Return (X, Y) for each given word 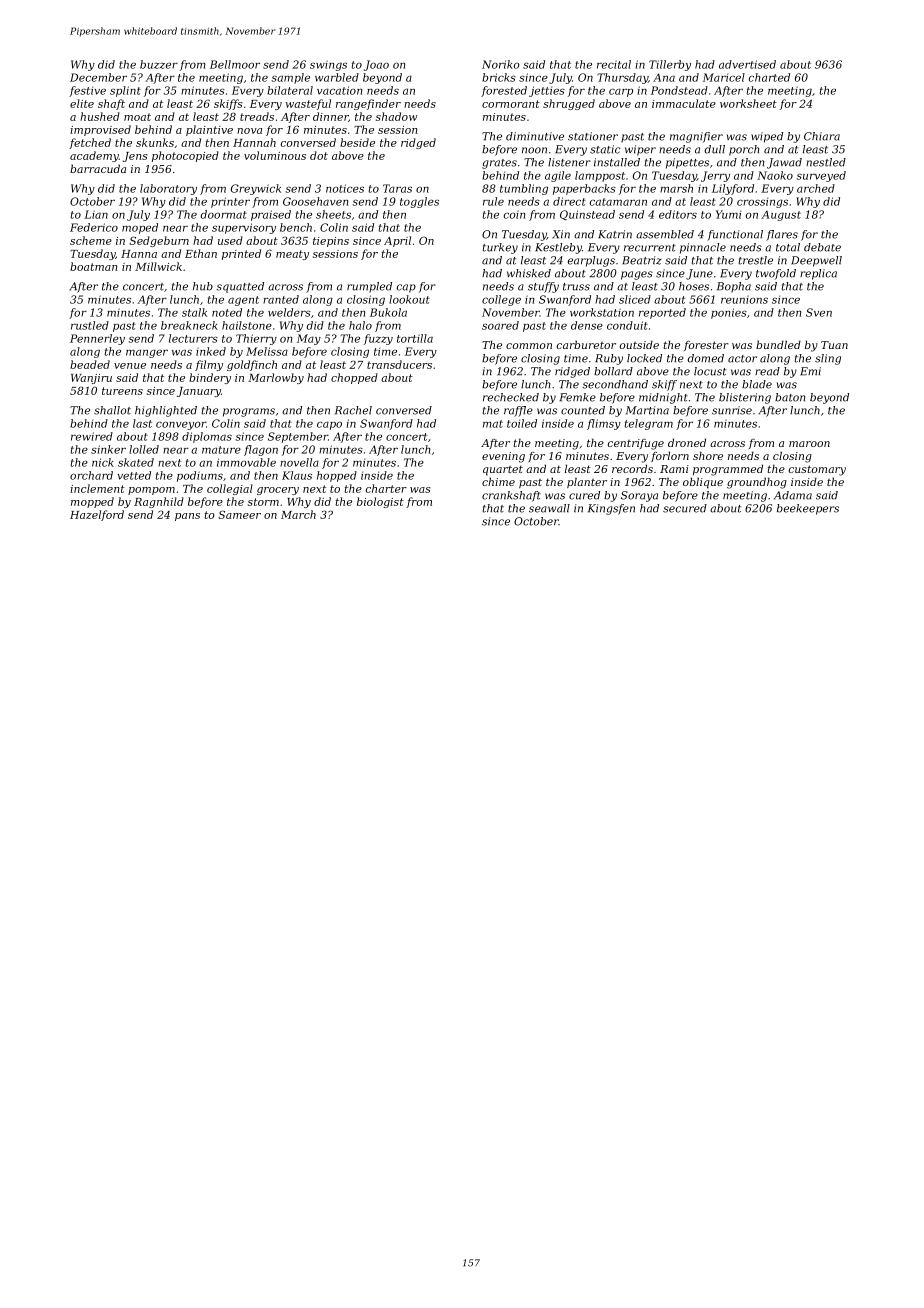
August (781, 215)
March (298, 514)
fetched (90, 143)
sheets (333, 214)
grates (499, 164)
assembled (665, 234)
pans (187, 517)
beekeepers (808, 509)
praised (271, 215)
